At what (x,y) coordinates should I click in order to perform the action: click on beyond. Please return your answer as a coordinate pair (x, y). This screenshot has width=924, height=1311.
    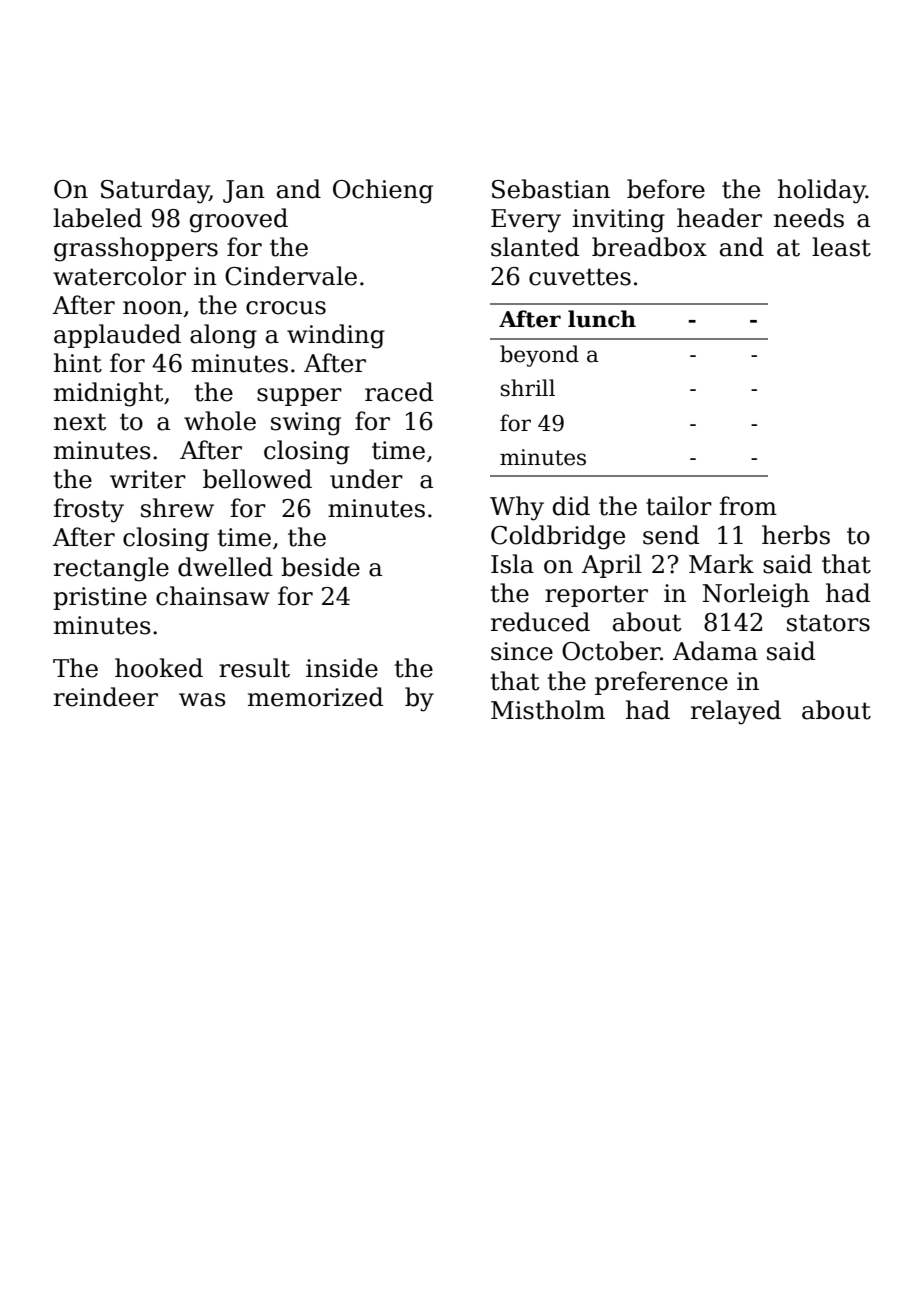
    Looking at the image, I should click on (539, 356).
